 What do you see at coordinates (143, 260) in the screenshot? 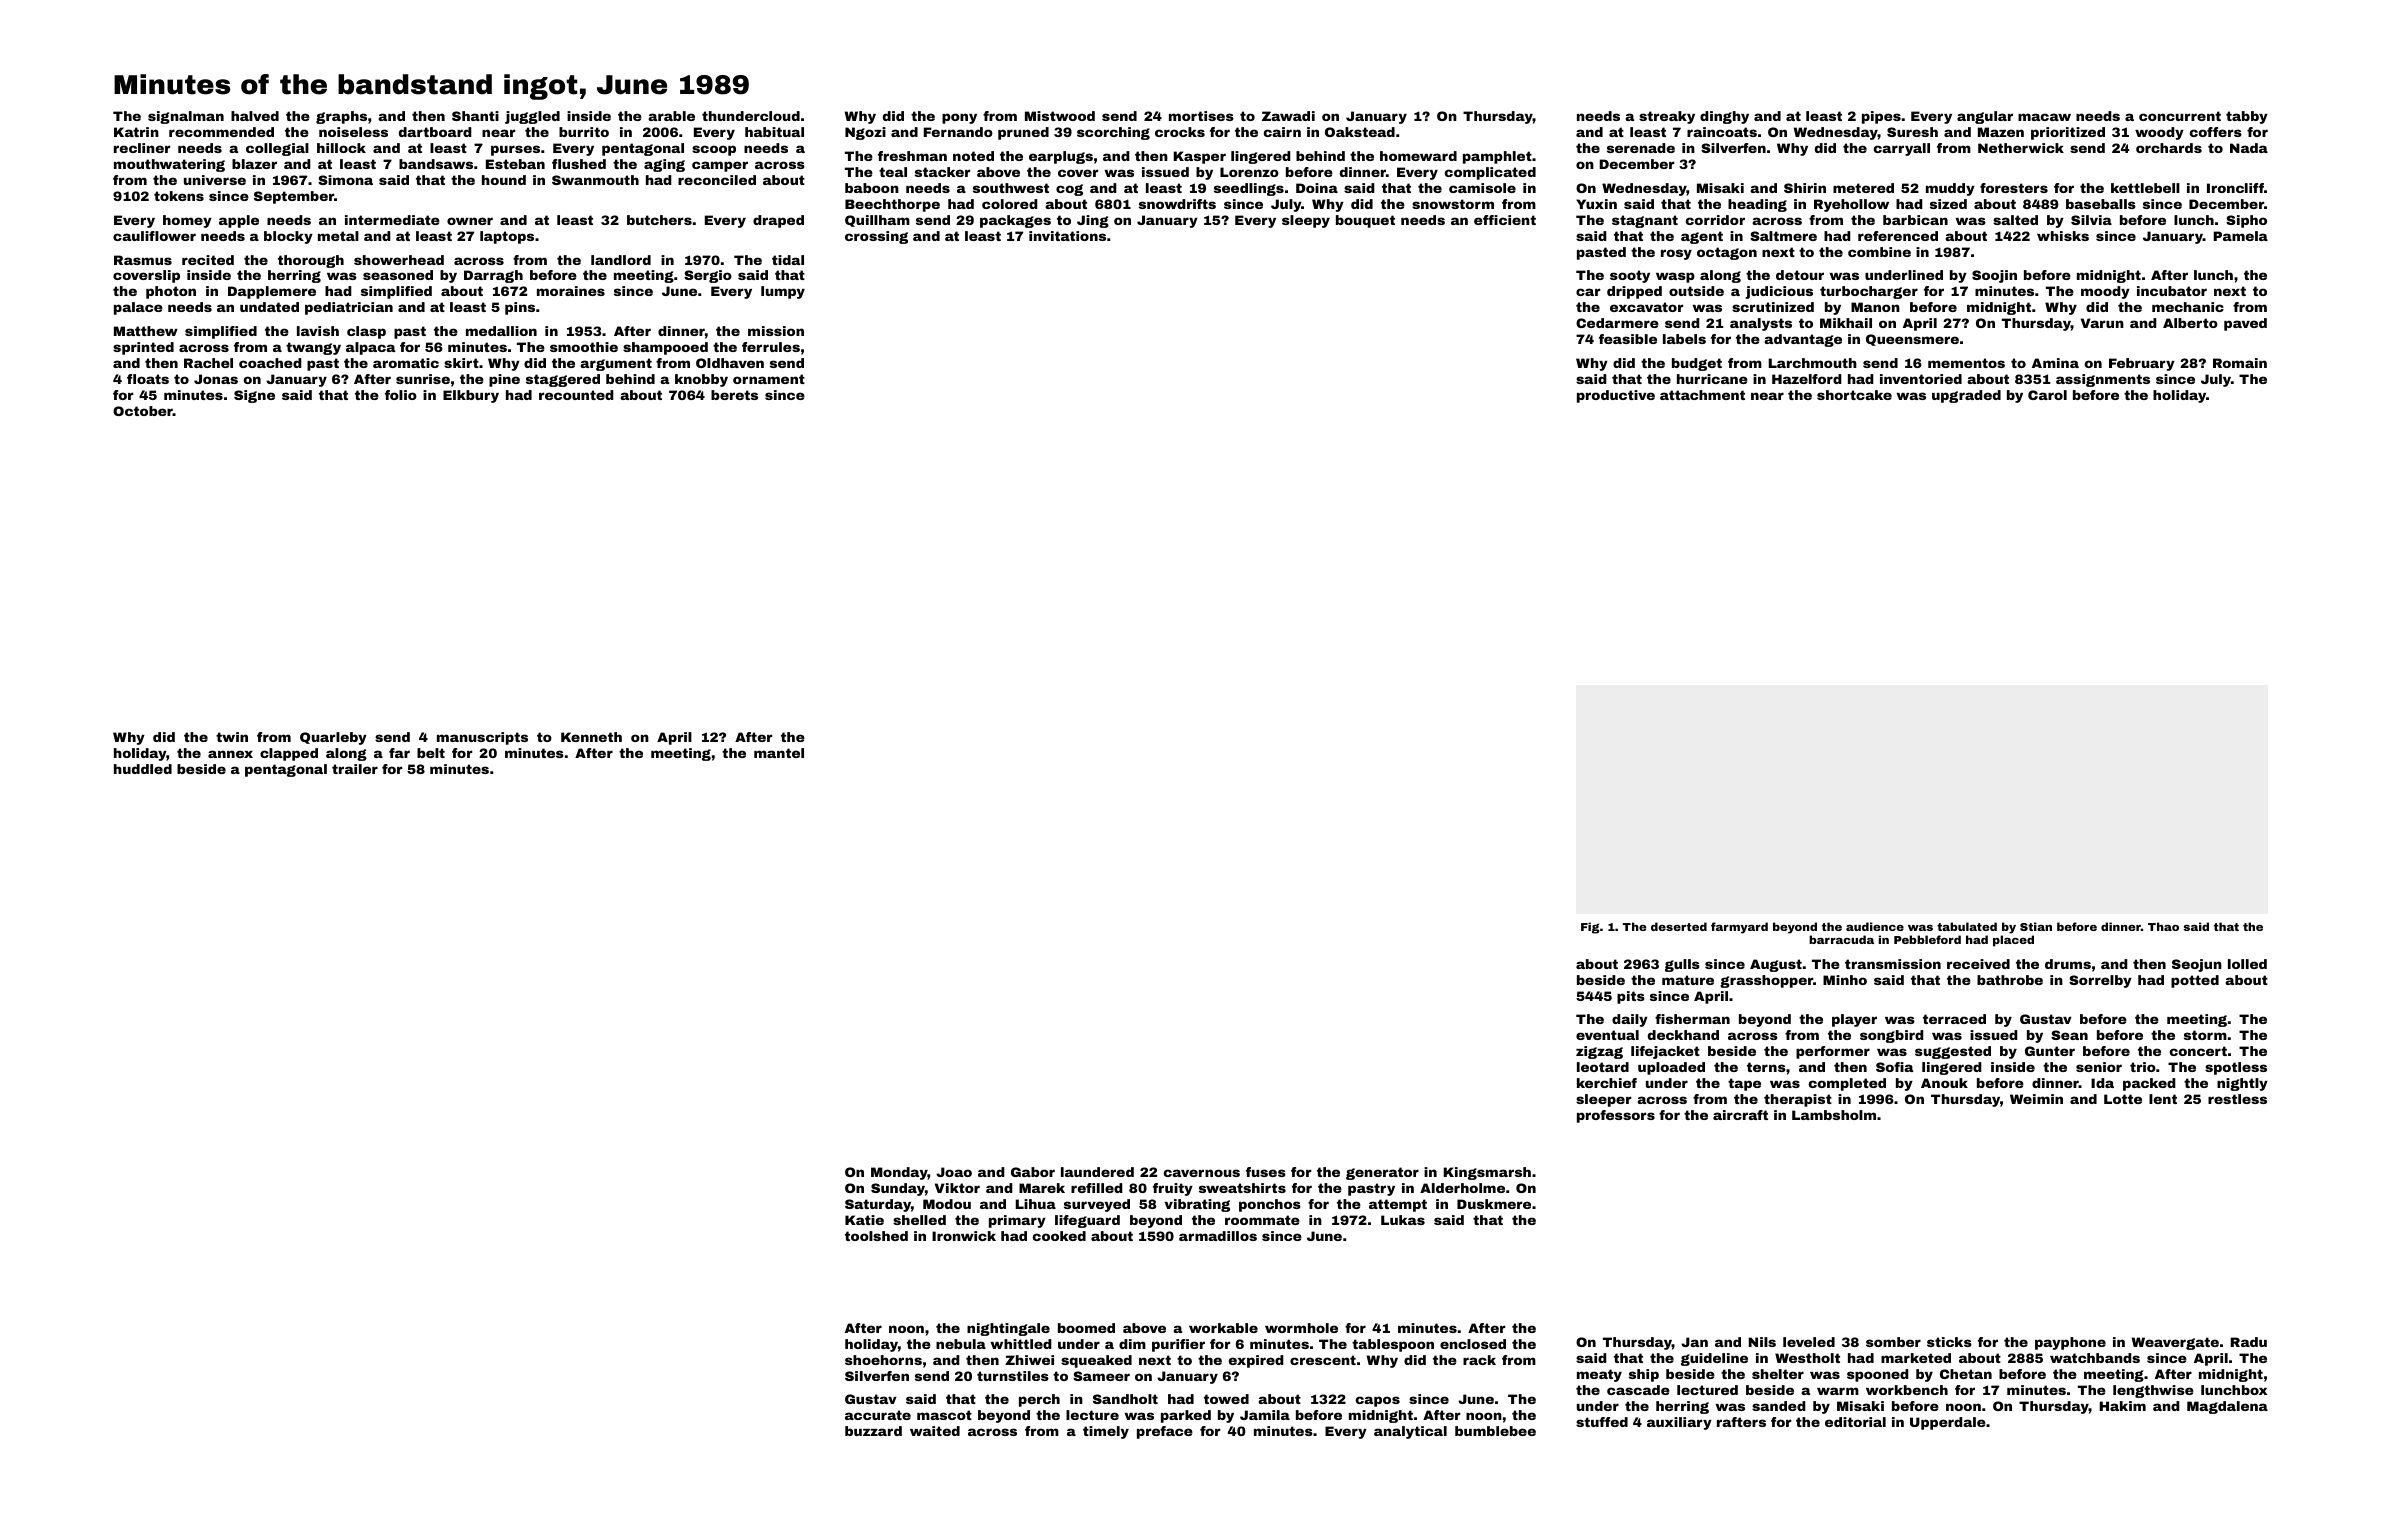
I see `Rasmus` at bounding box center [143, 260].
